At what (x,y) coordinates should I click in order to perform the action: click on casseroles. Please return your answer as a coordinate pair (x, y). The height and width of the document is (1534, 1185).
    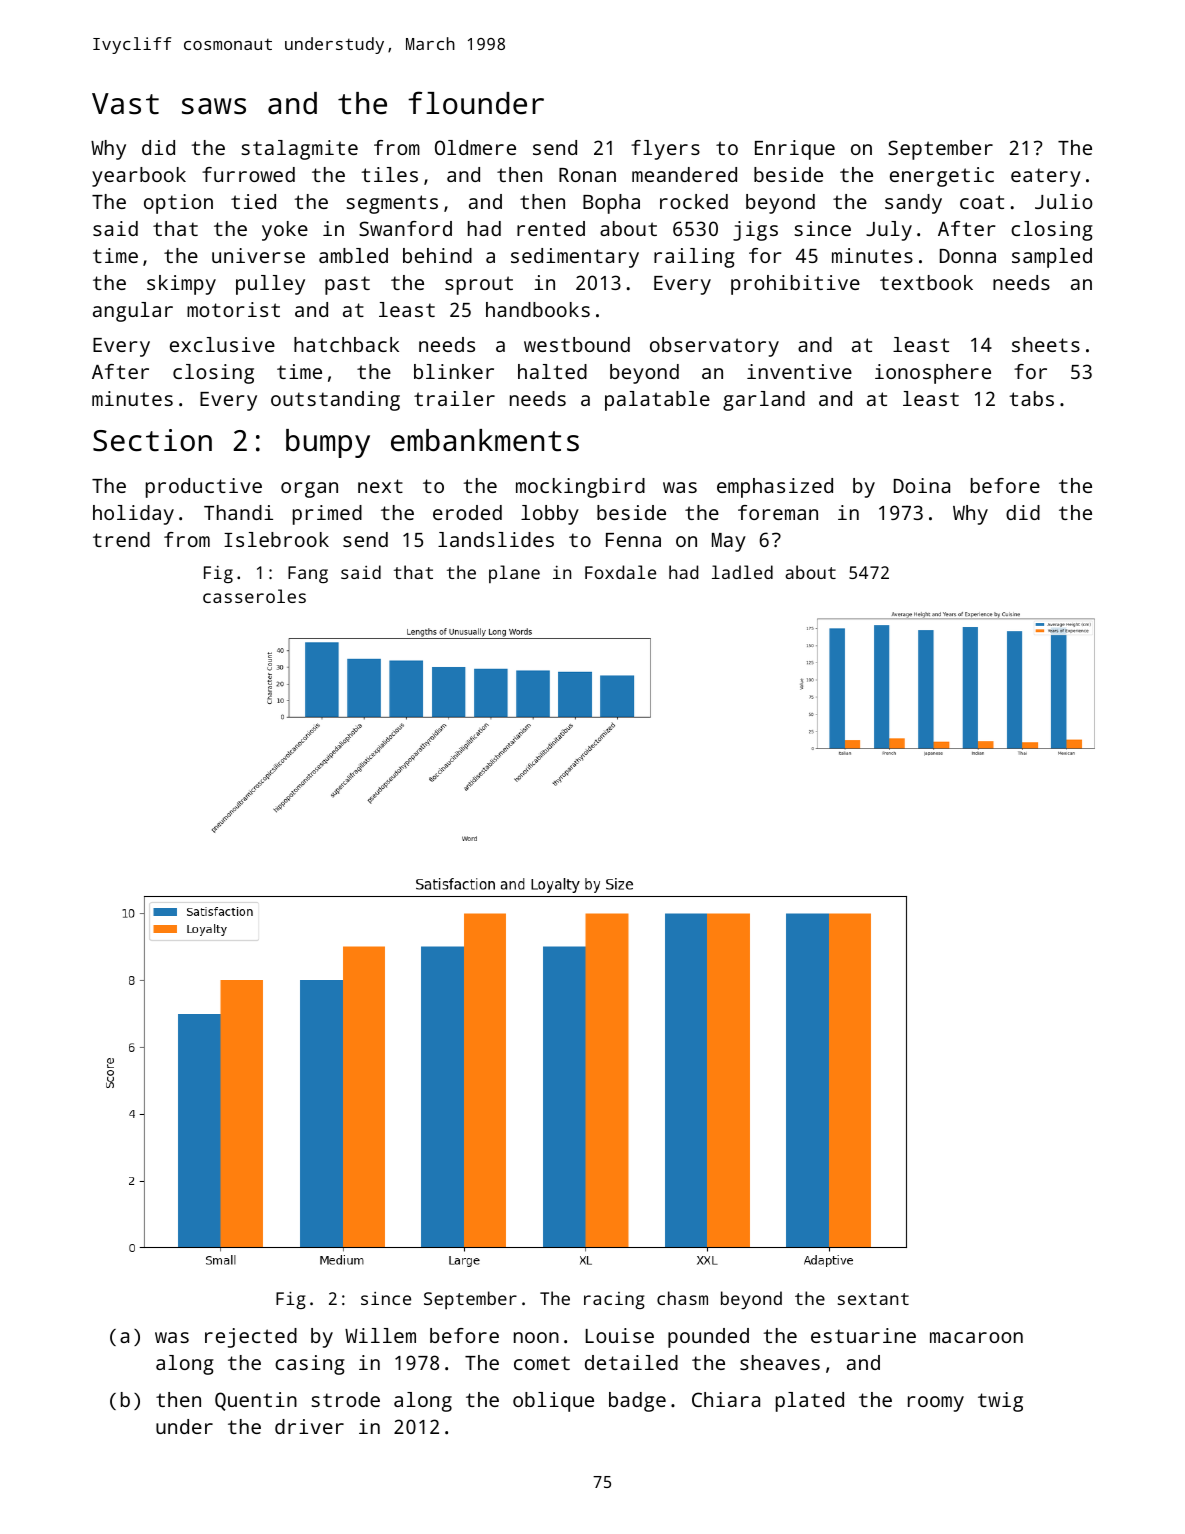
    Looking at the image, I should click on (254, 596).
